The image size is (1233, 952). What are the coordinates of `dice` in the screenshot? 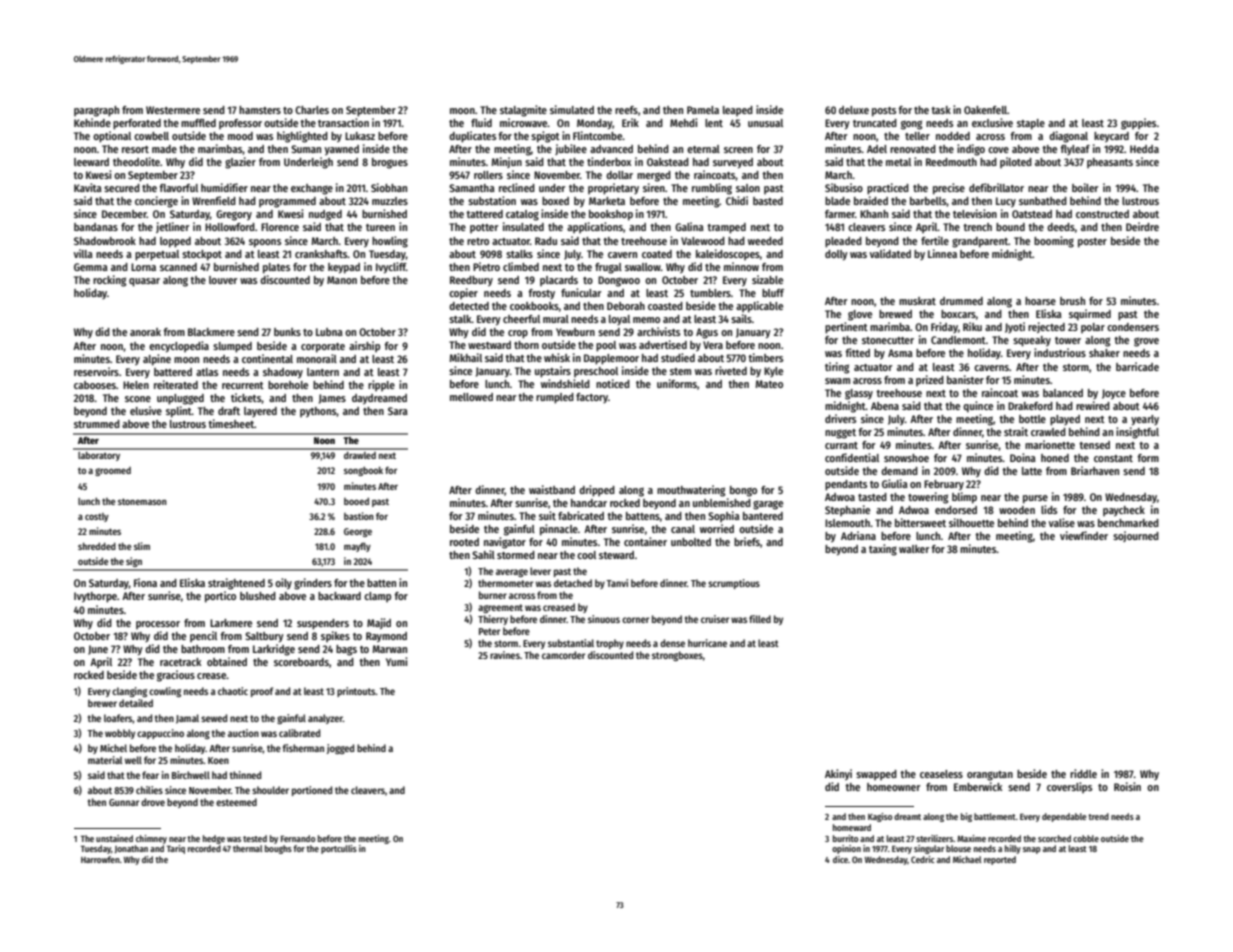 It's located at (840, 859).
